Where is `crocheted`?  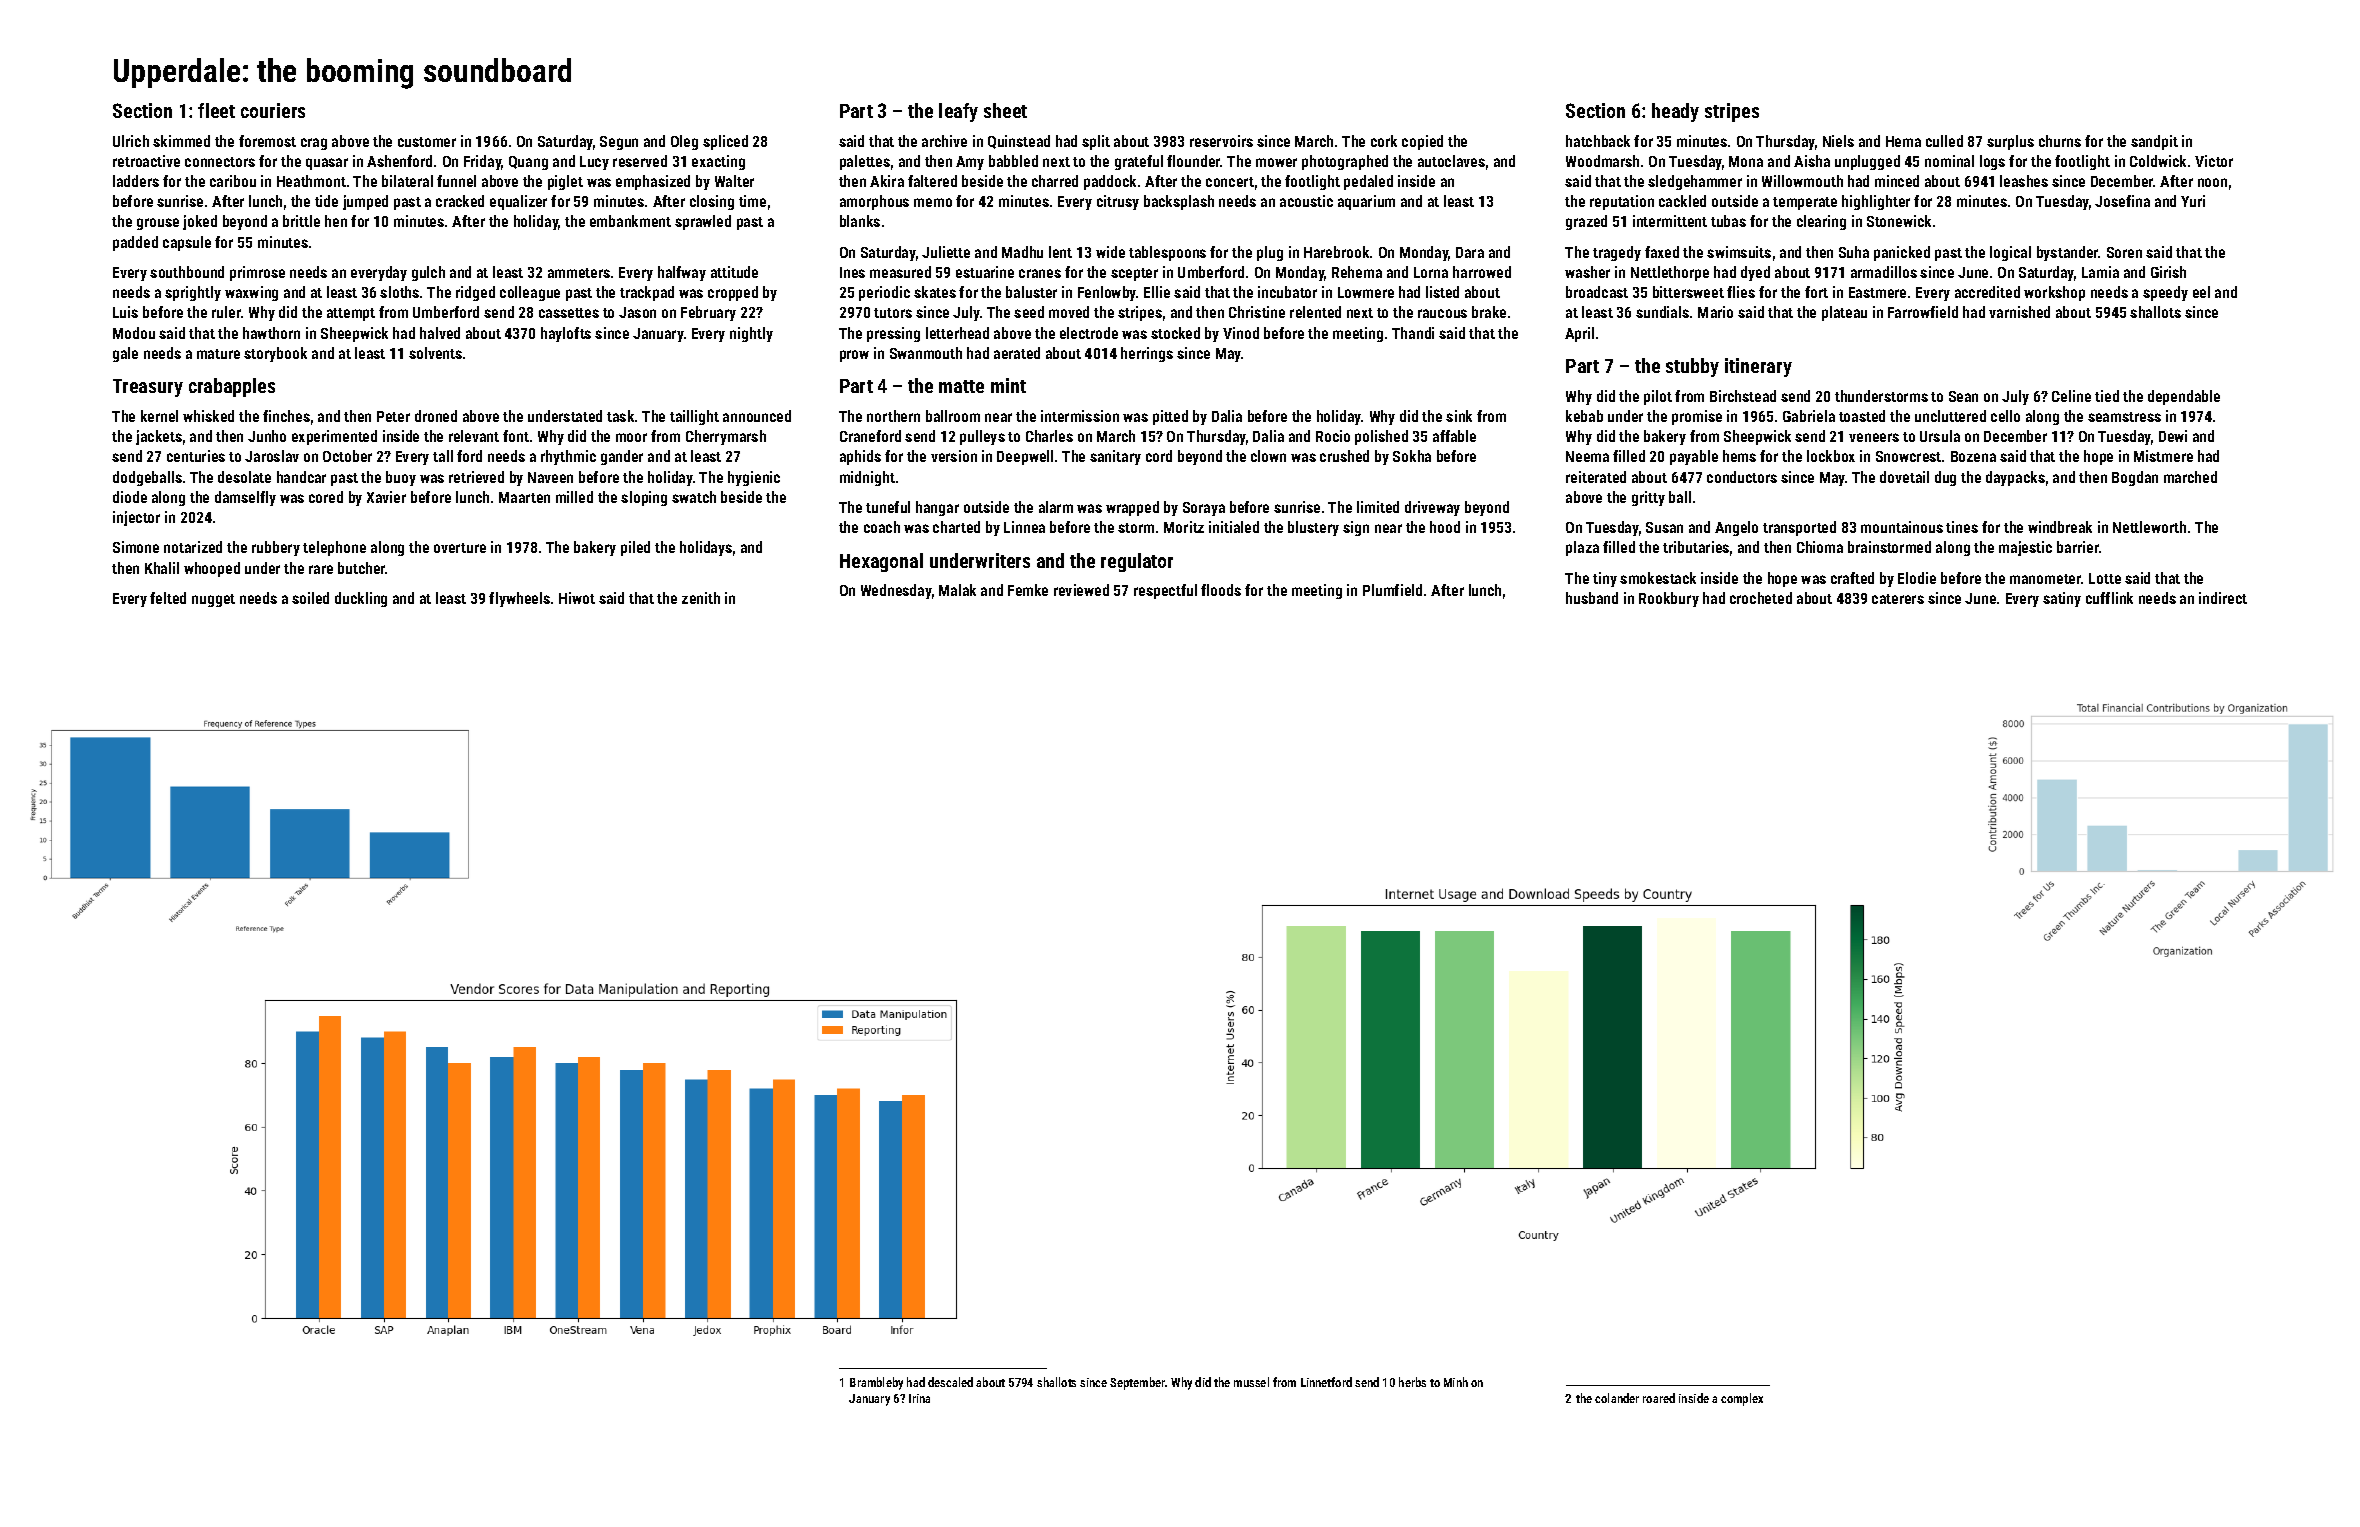
crocheted is located at coordinates (1761, 598).
